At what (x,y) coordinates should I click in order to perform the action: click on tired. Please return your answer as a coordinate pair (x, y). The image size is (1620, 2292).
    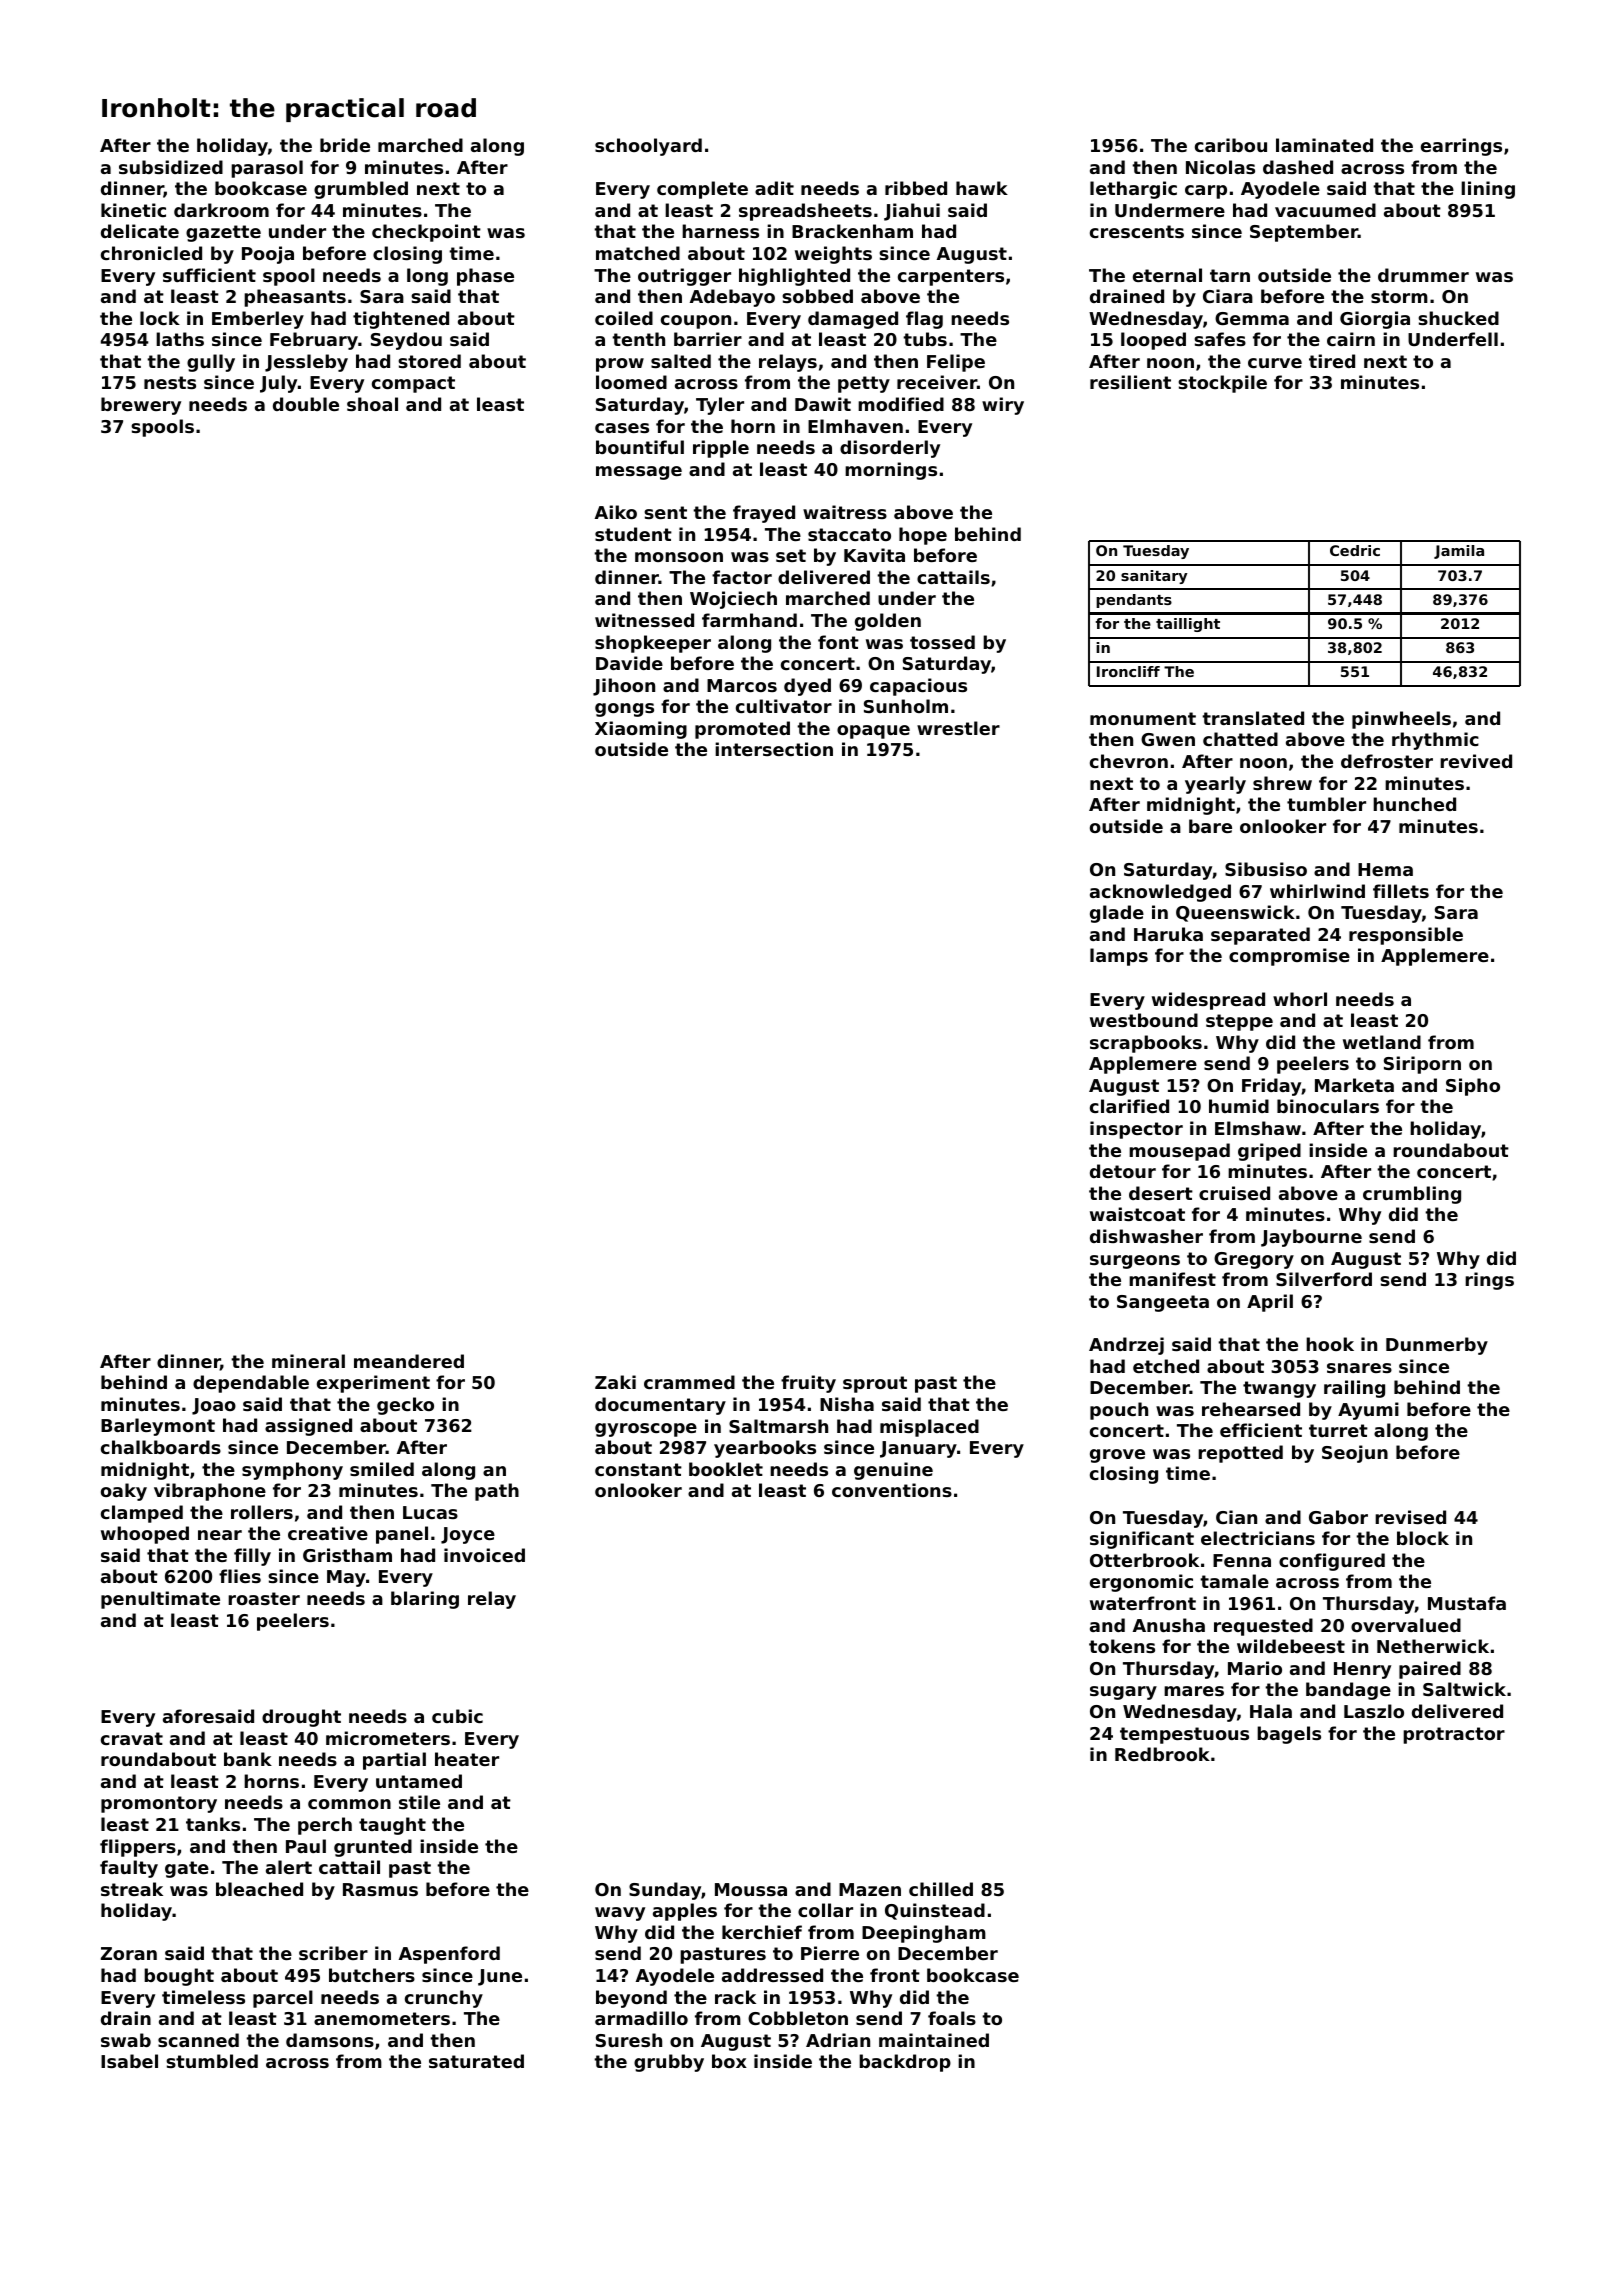
    Looking at the image, I should click on (1332, 361).
